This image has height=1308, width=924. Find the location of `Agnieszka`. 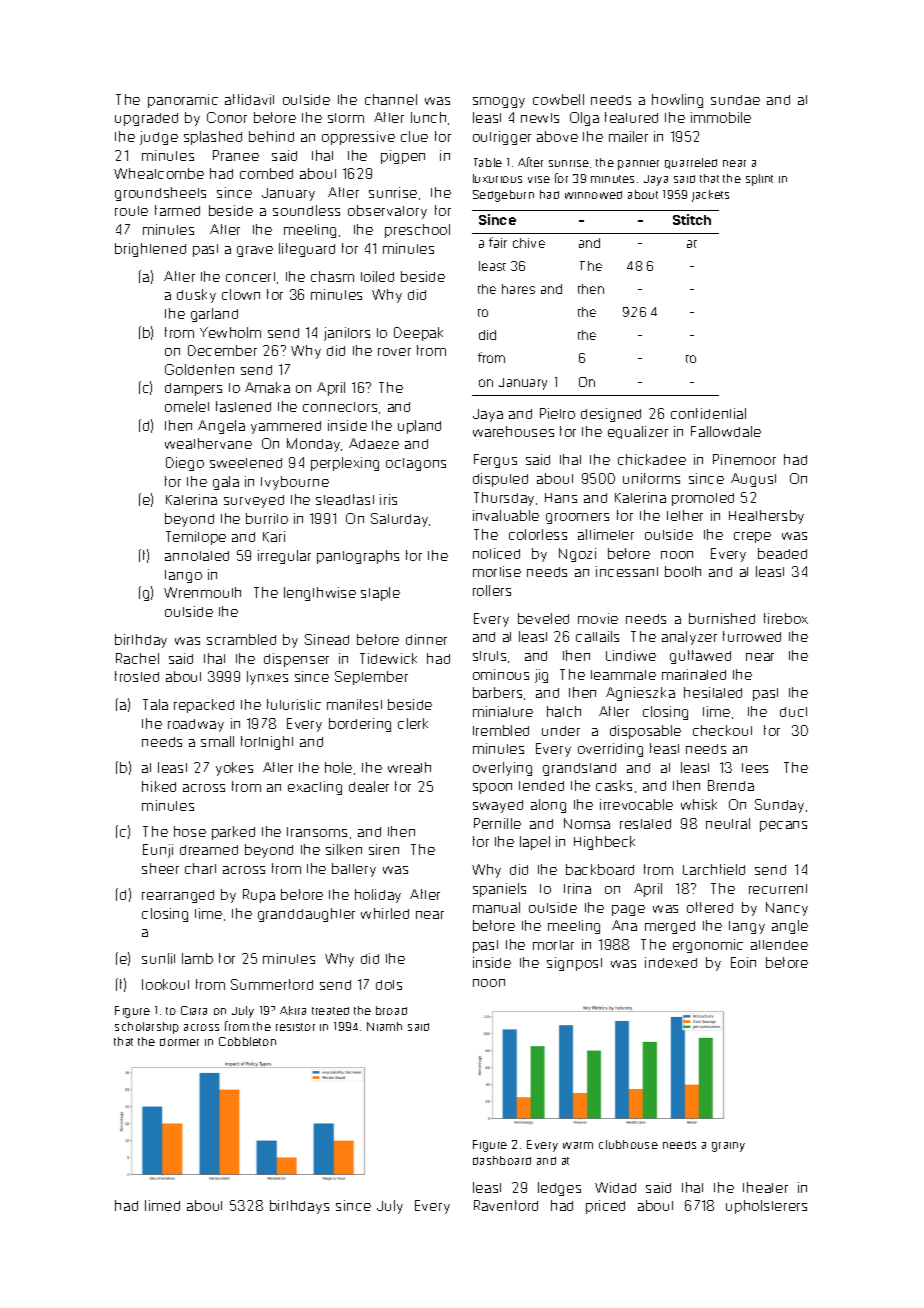

Agnieszka is located at coordinates (640, 694).
